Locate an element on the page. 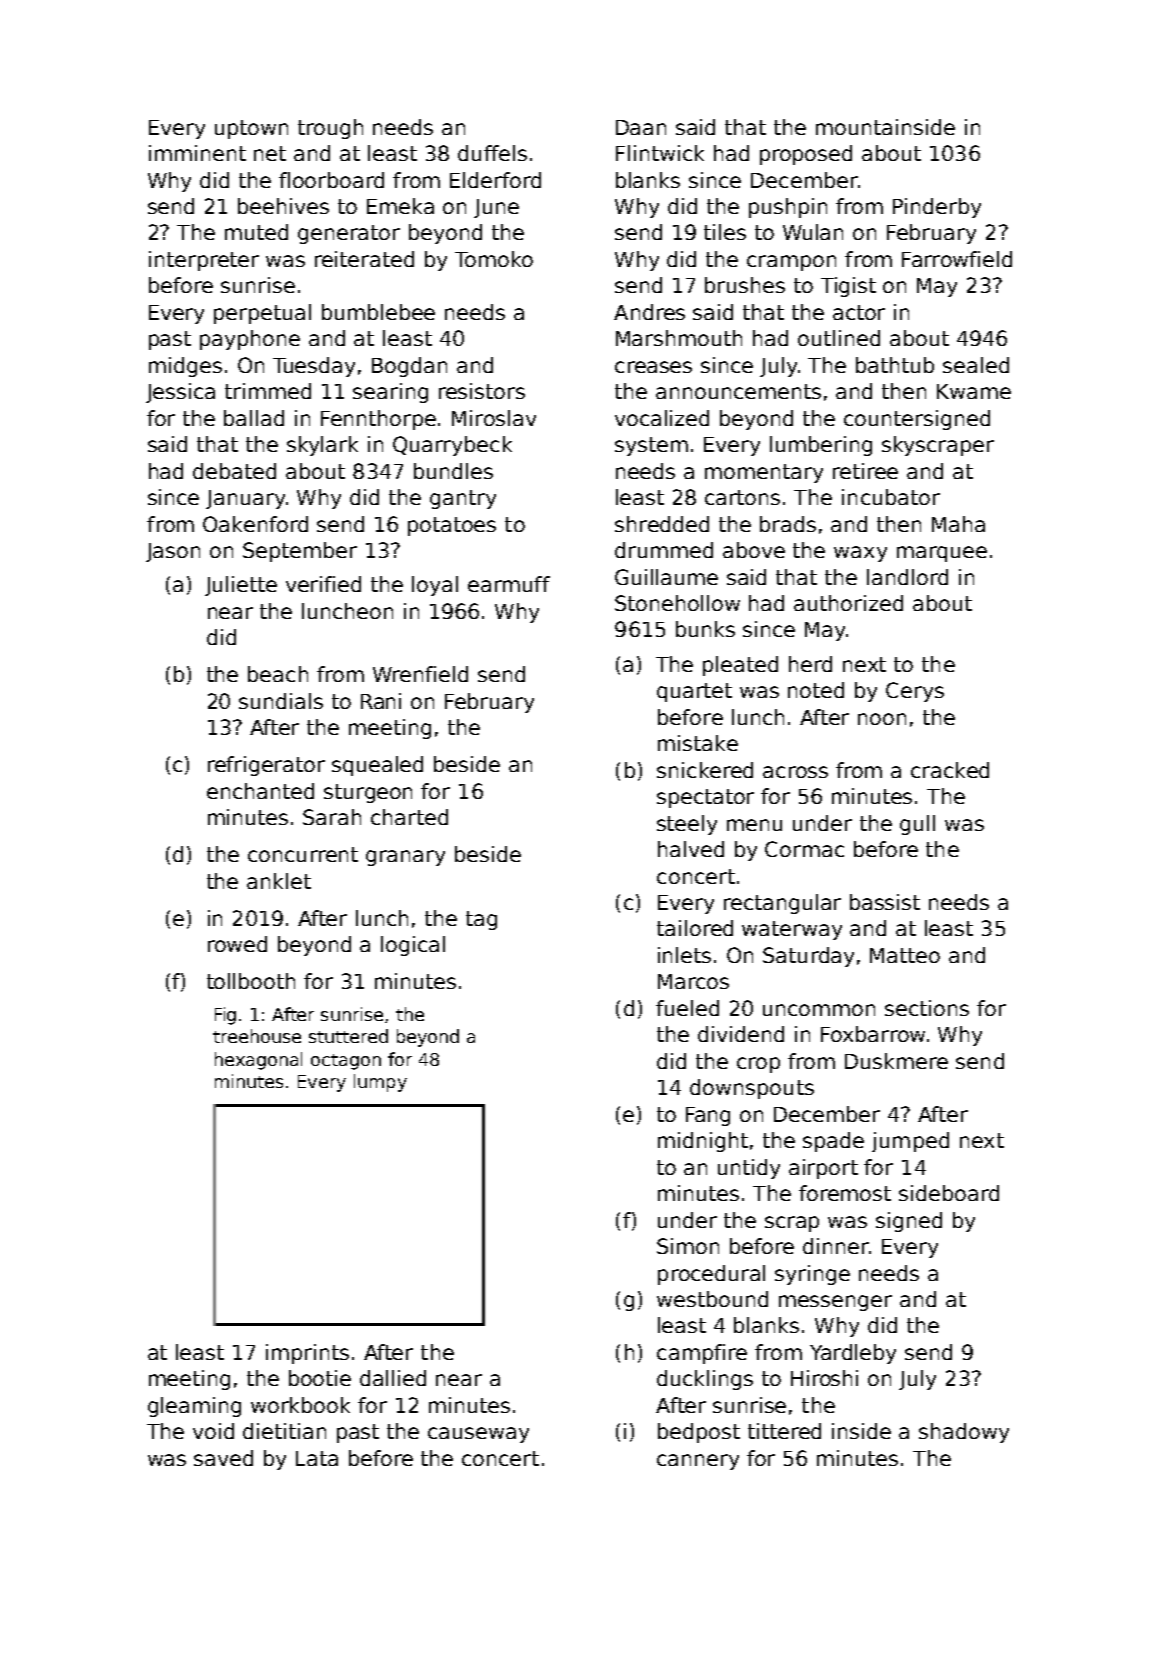 This page has width=1165, height=1654. Matteo is located at coordinates (905, 955).
